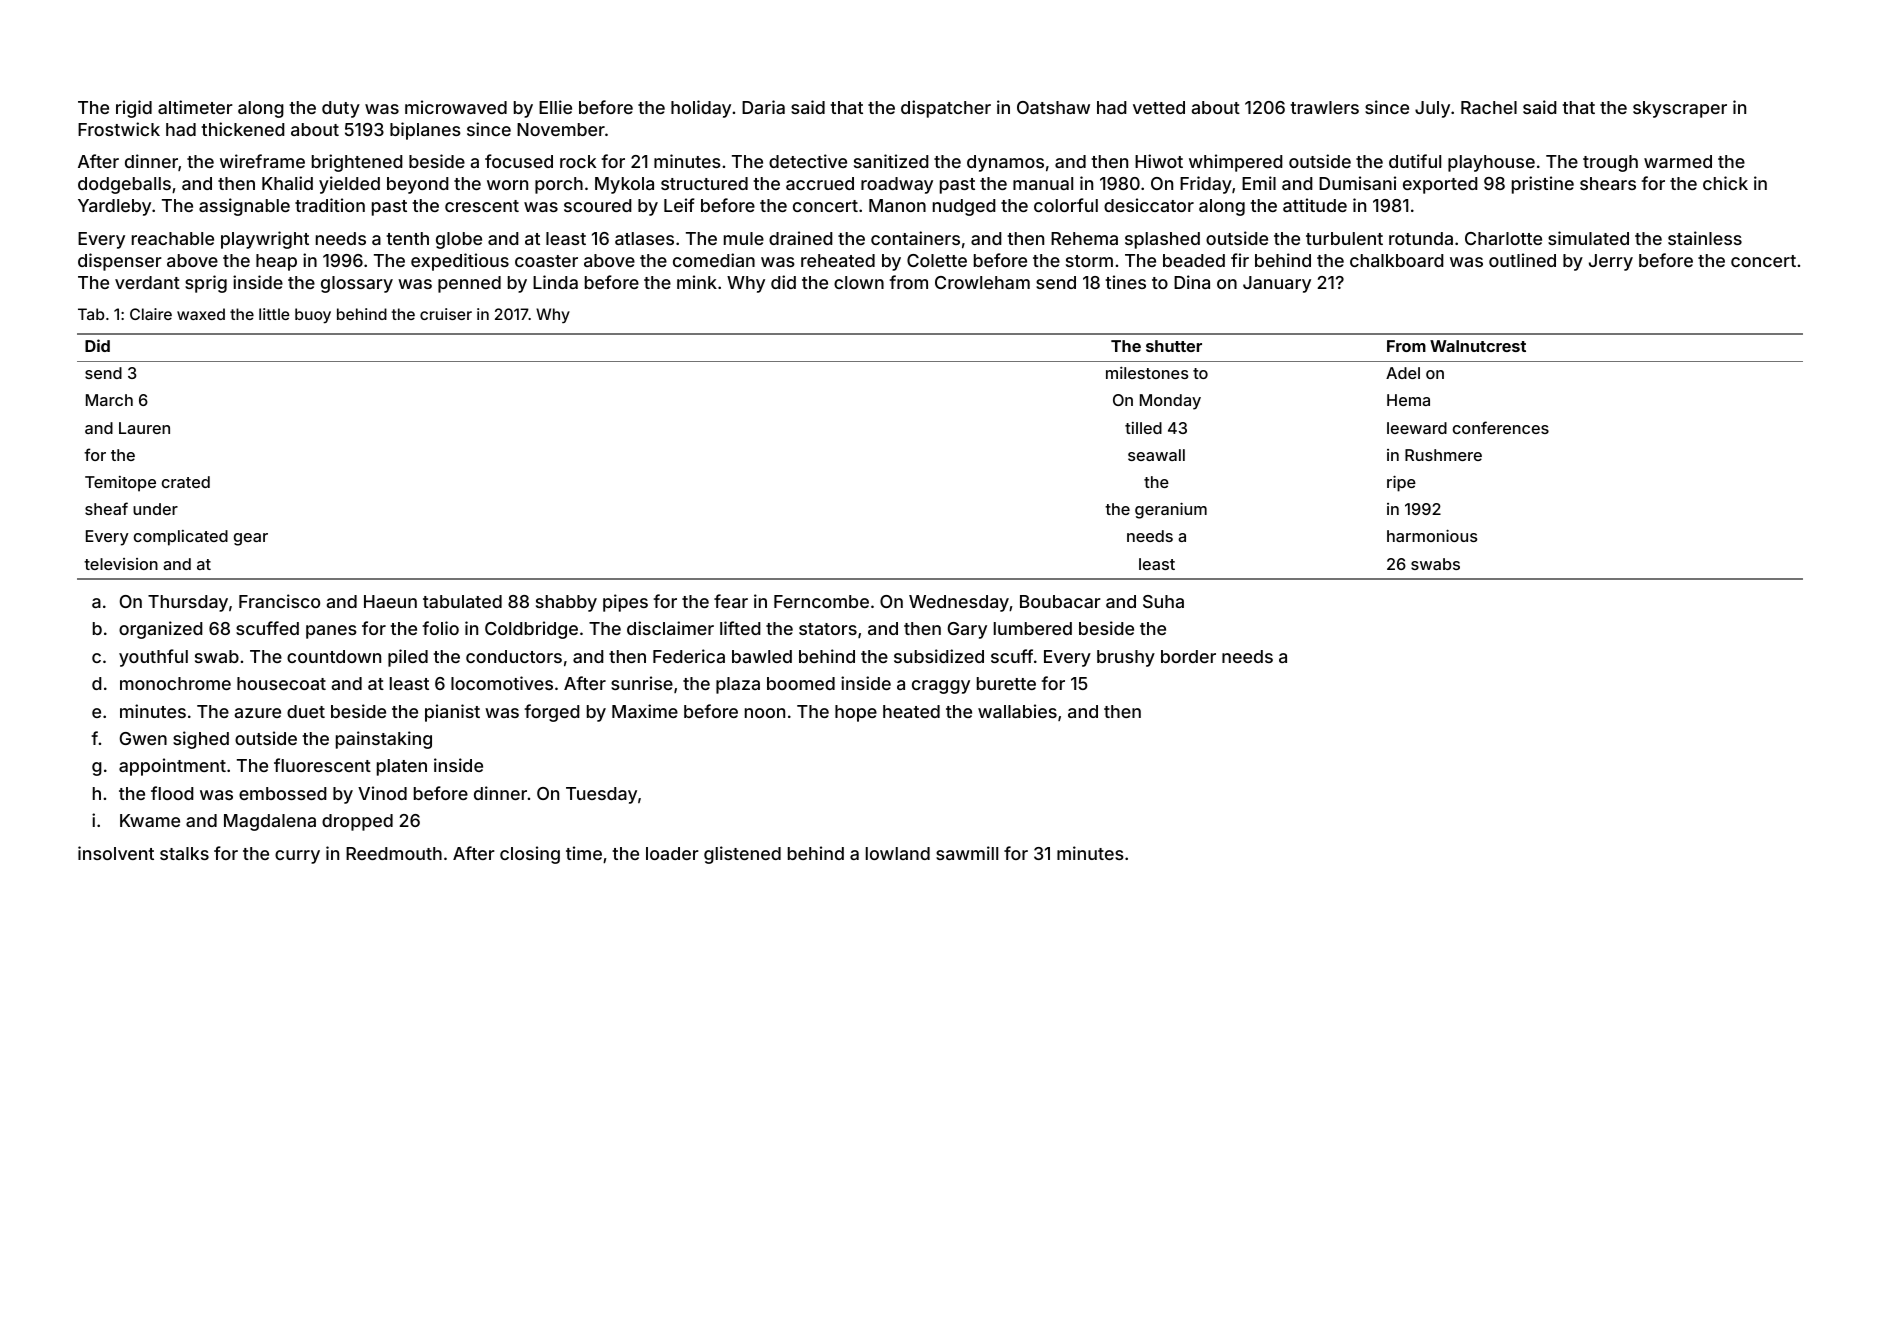  What do you see at coordinates (109, 400) in the image?
I see `March` at bounding box center [109, 400].
